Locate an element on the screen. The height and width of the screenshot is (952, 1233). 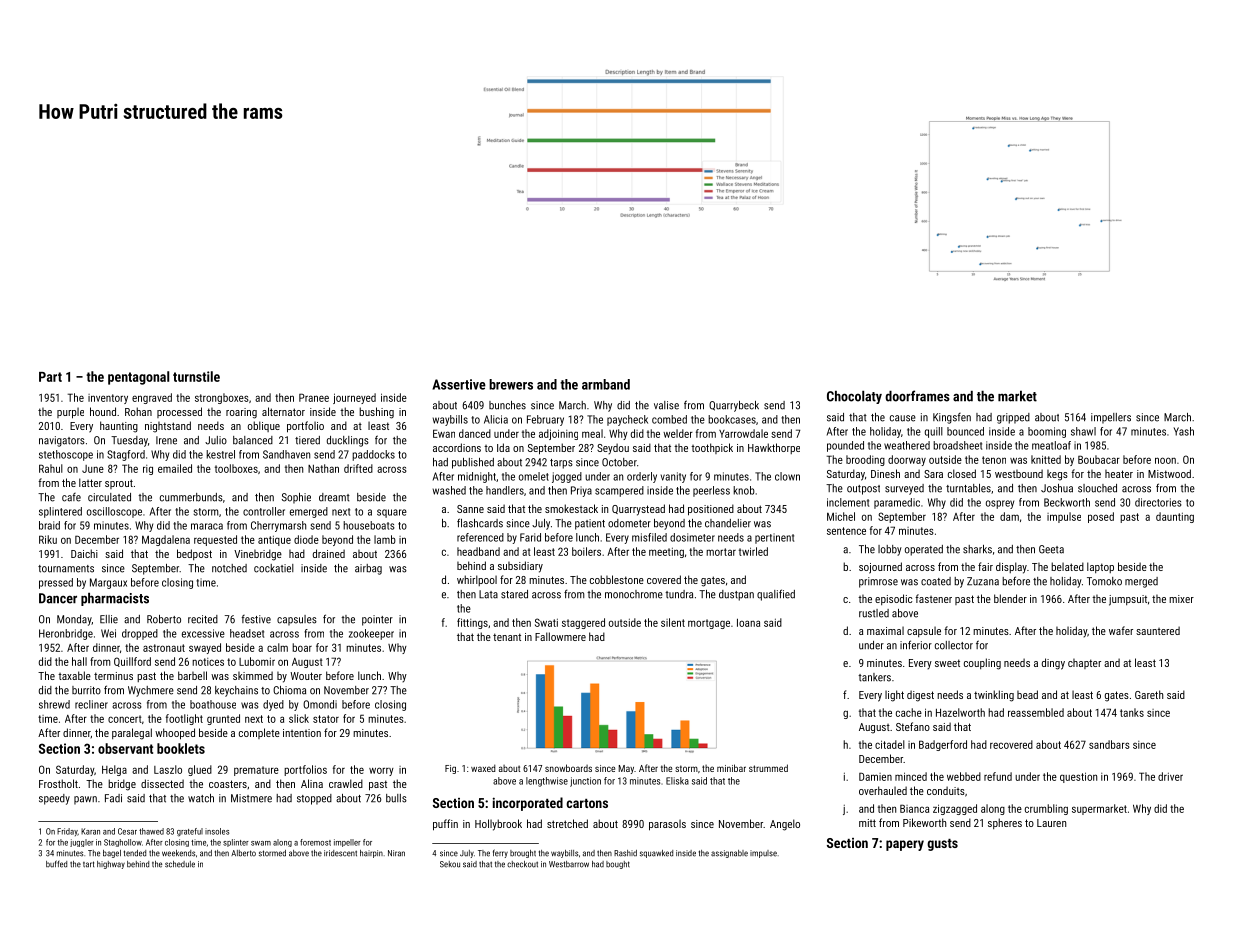
Stagford is located at coordinates (126, 455).
